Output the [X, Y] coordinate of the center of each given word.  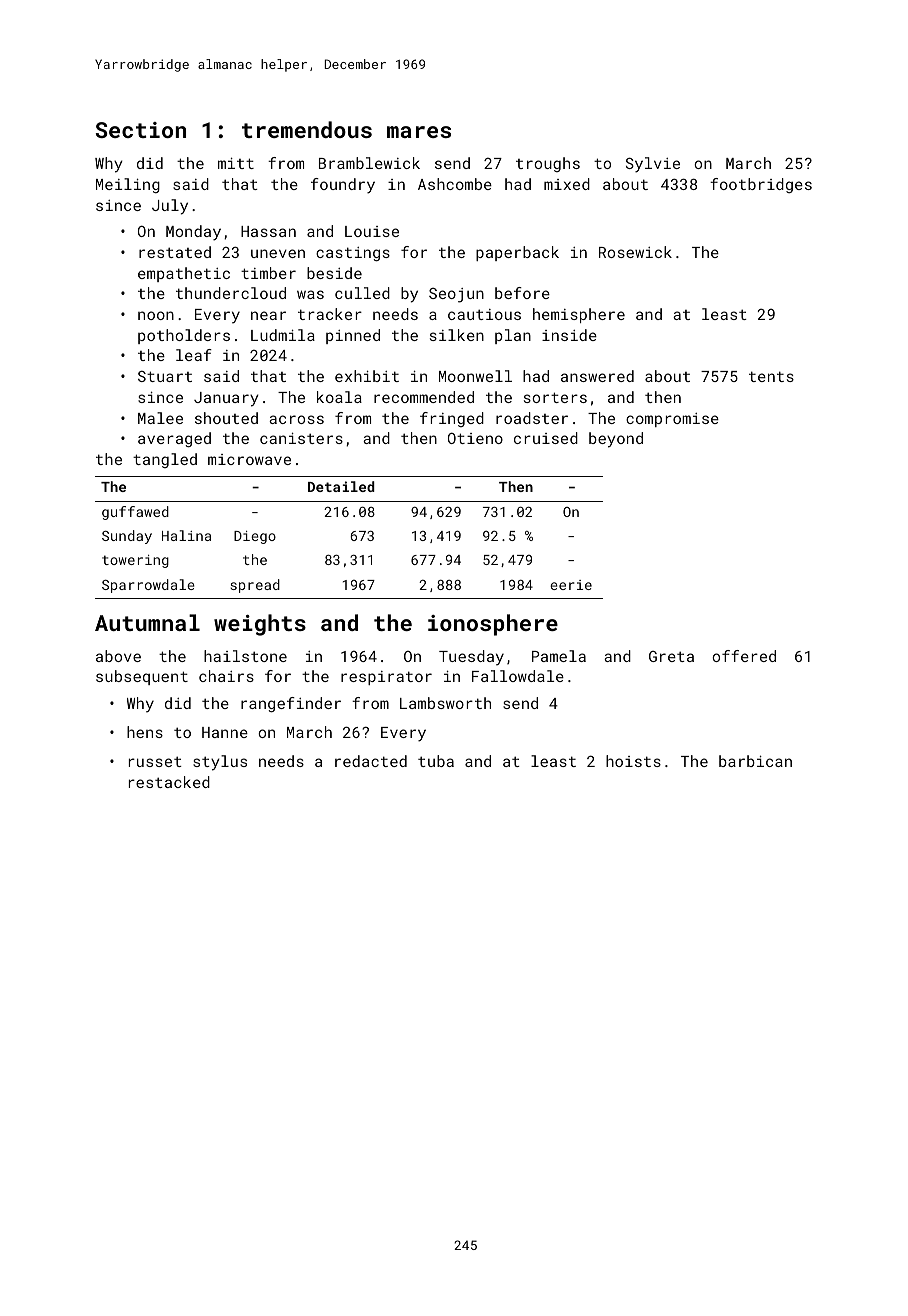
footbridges [761, 185]
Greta [671, 656]
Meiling [128, 185]
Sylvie [653, 165]
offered [744, 656]
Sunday [127, 537]
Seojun [456, 295]
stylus [220, 763]
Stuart [165, 376]
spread [255, 586]
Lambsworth [445, 703]
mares [419, 132]
